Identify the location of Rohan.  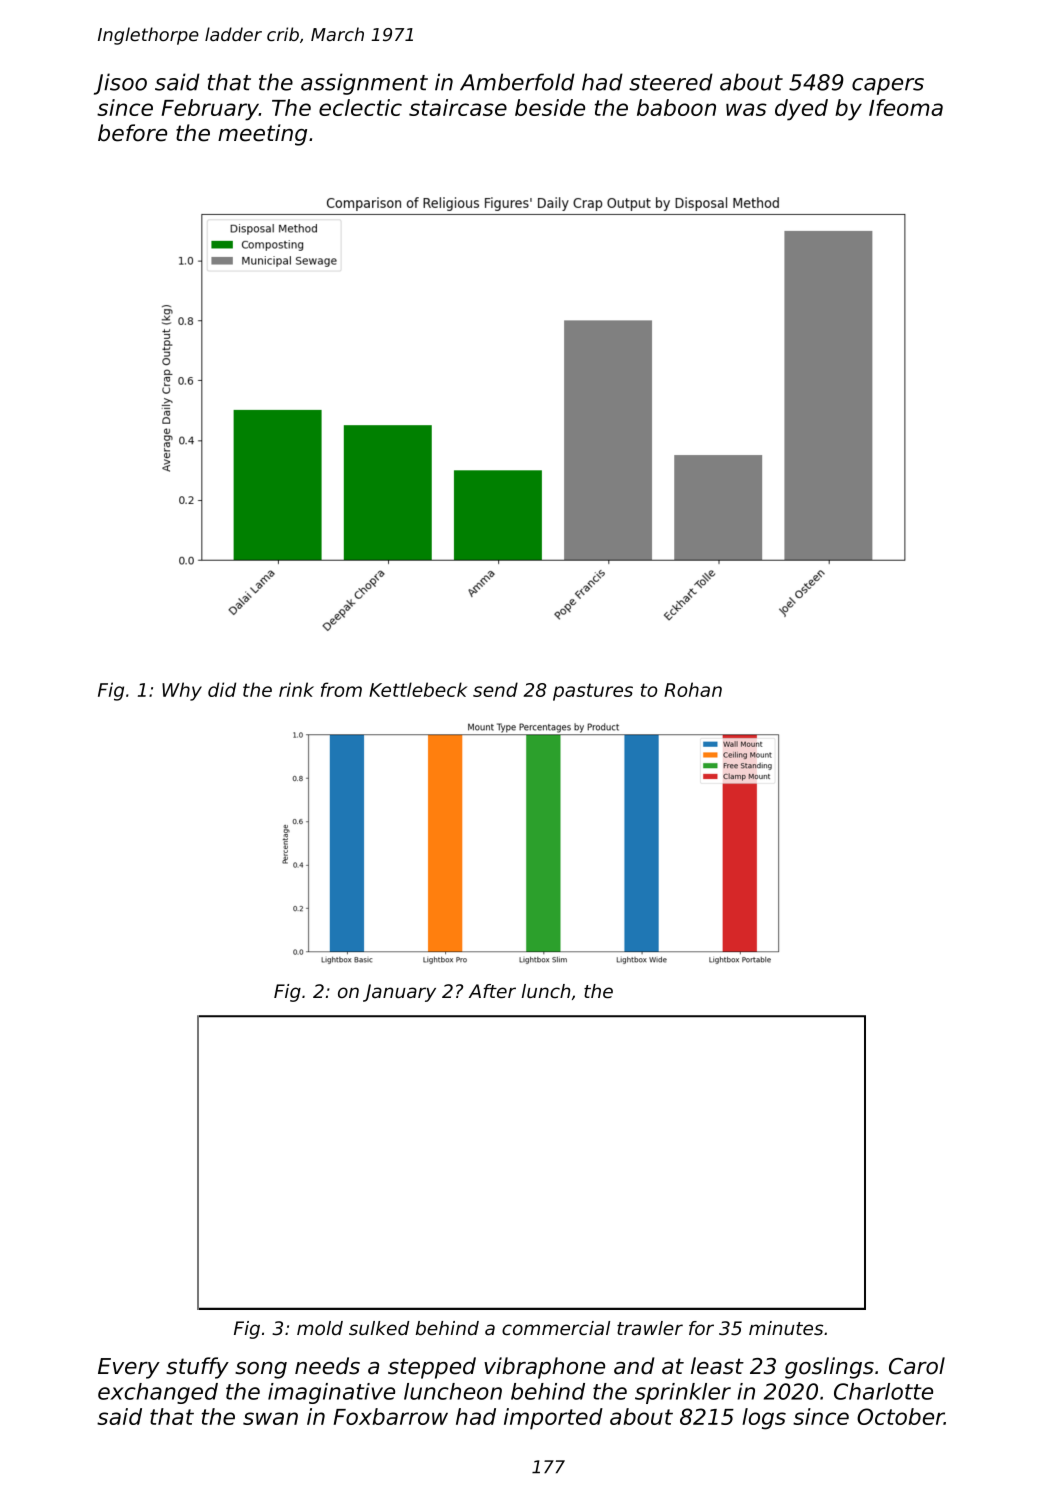
(693, 689).
